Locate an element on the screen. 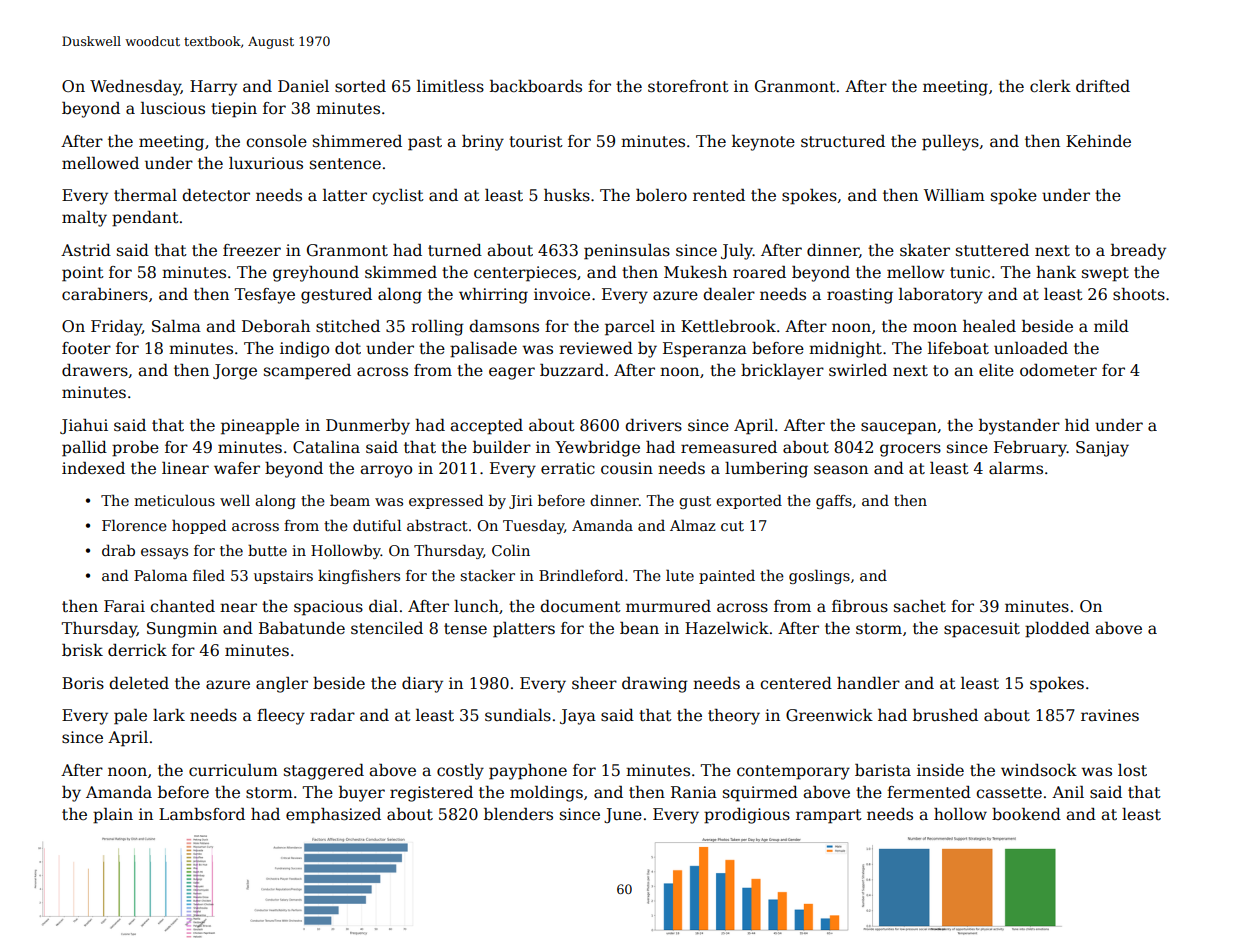 The height and width of the screenshot is (952, 1233). mild is located at coordinates (1111, 326).
